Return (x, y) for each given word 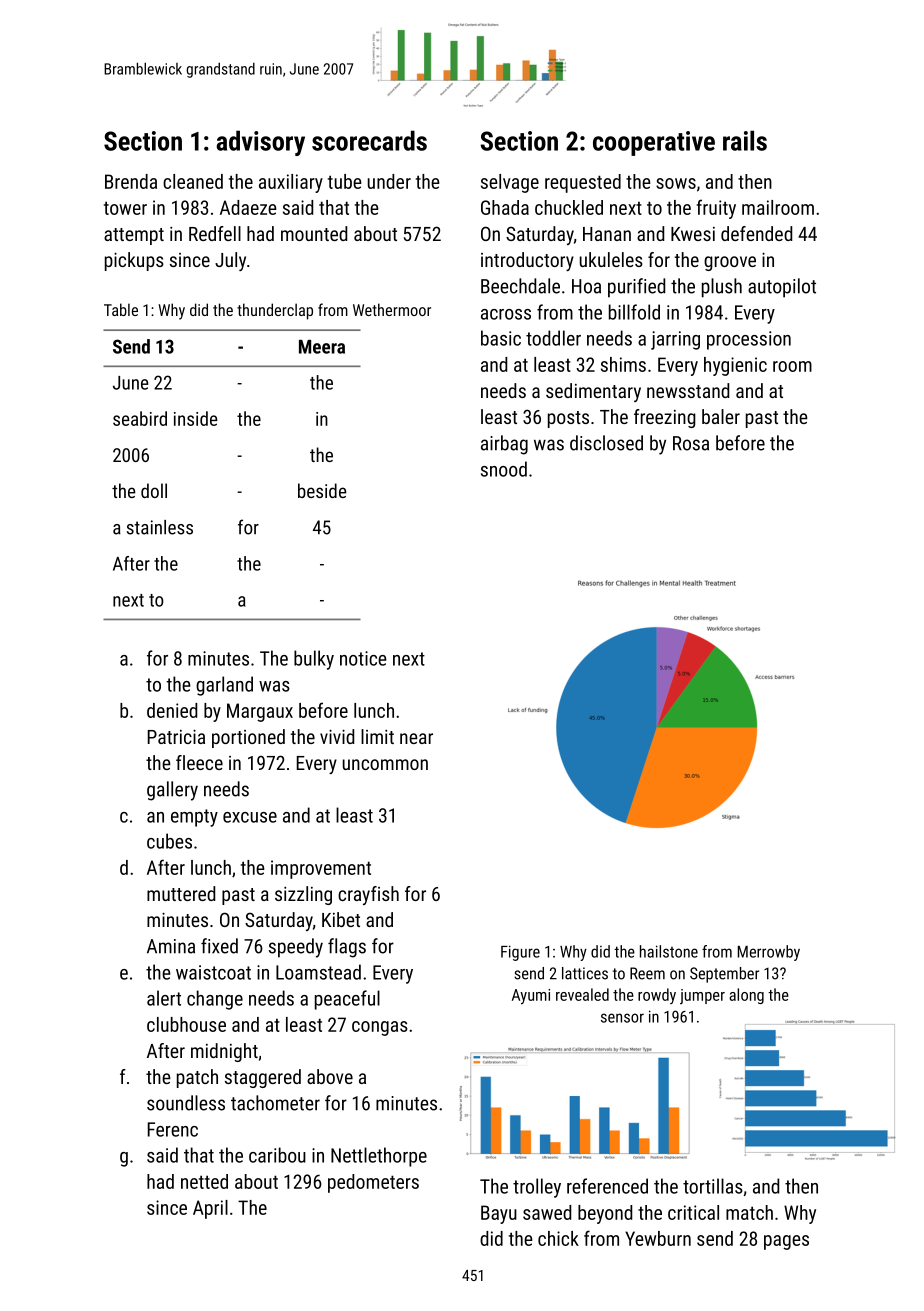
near (416, 738)
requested (583, 183)
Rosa (691, 443)
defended (756, 233)
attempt (134, 236)
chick (558, 1238)
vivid (337, 736)
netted (204, 1181)
